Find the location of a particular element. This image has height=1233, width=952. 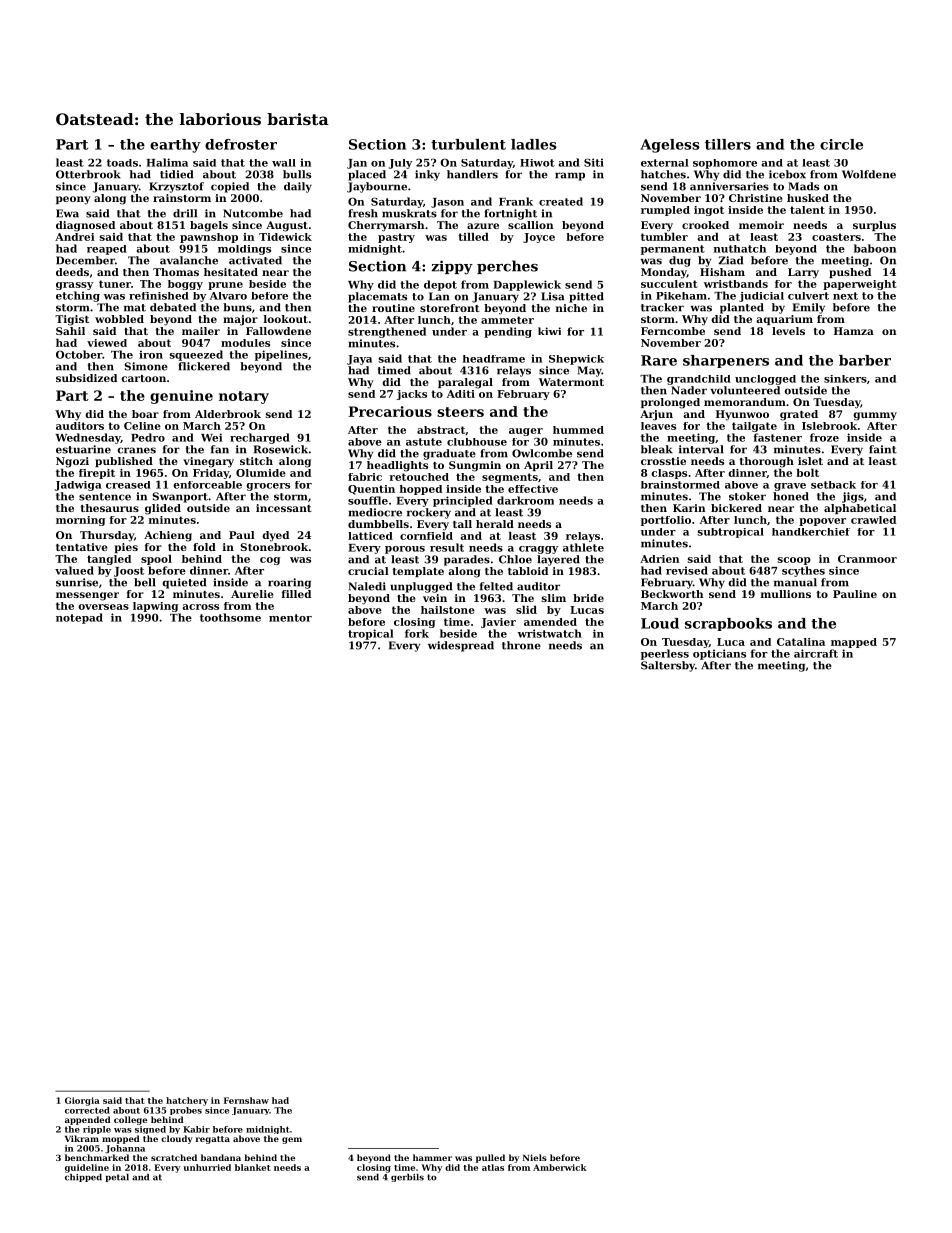

Giorgia is located at coordinates (82, 1101).
